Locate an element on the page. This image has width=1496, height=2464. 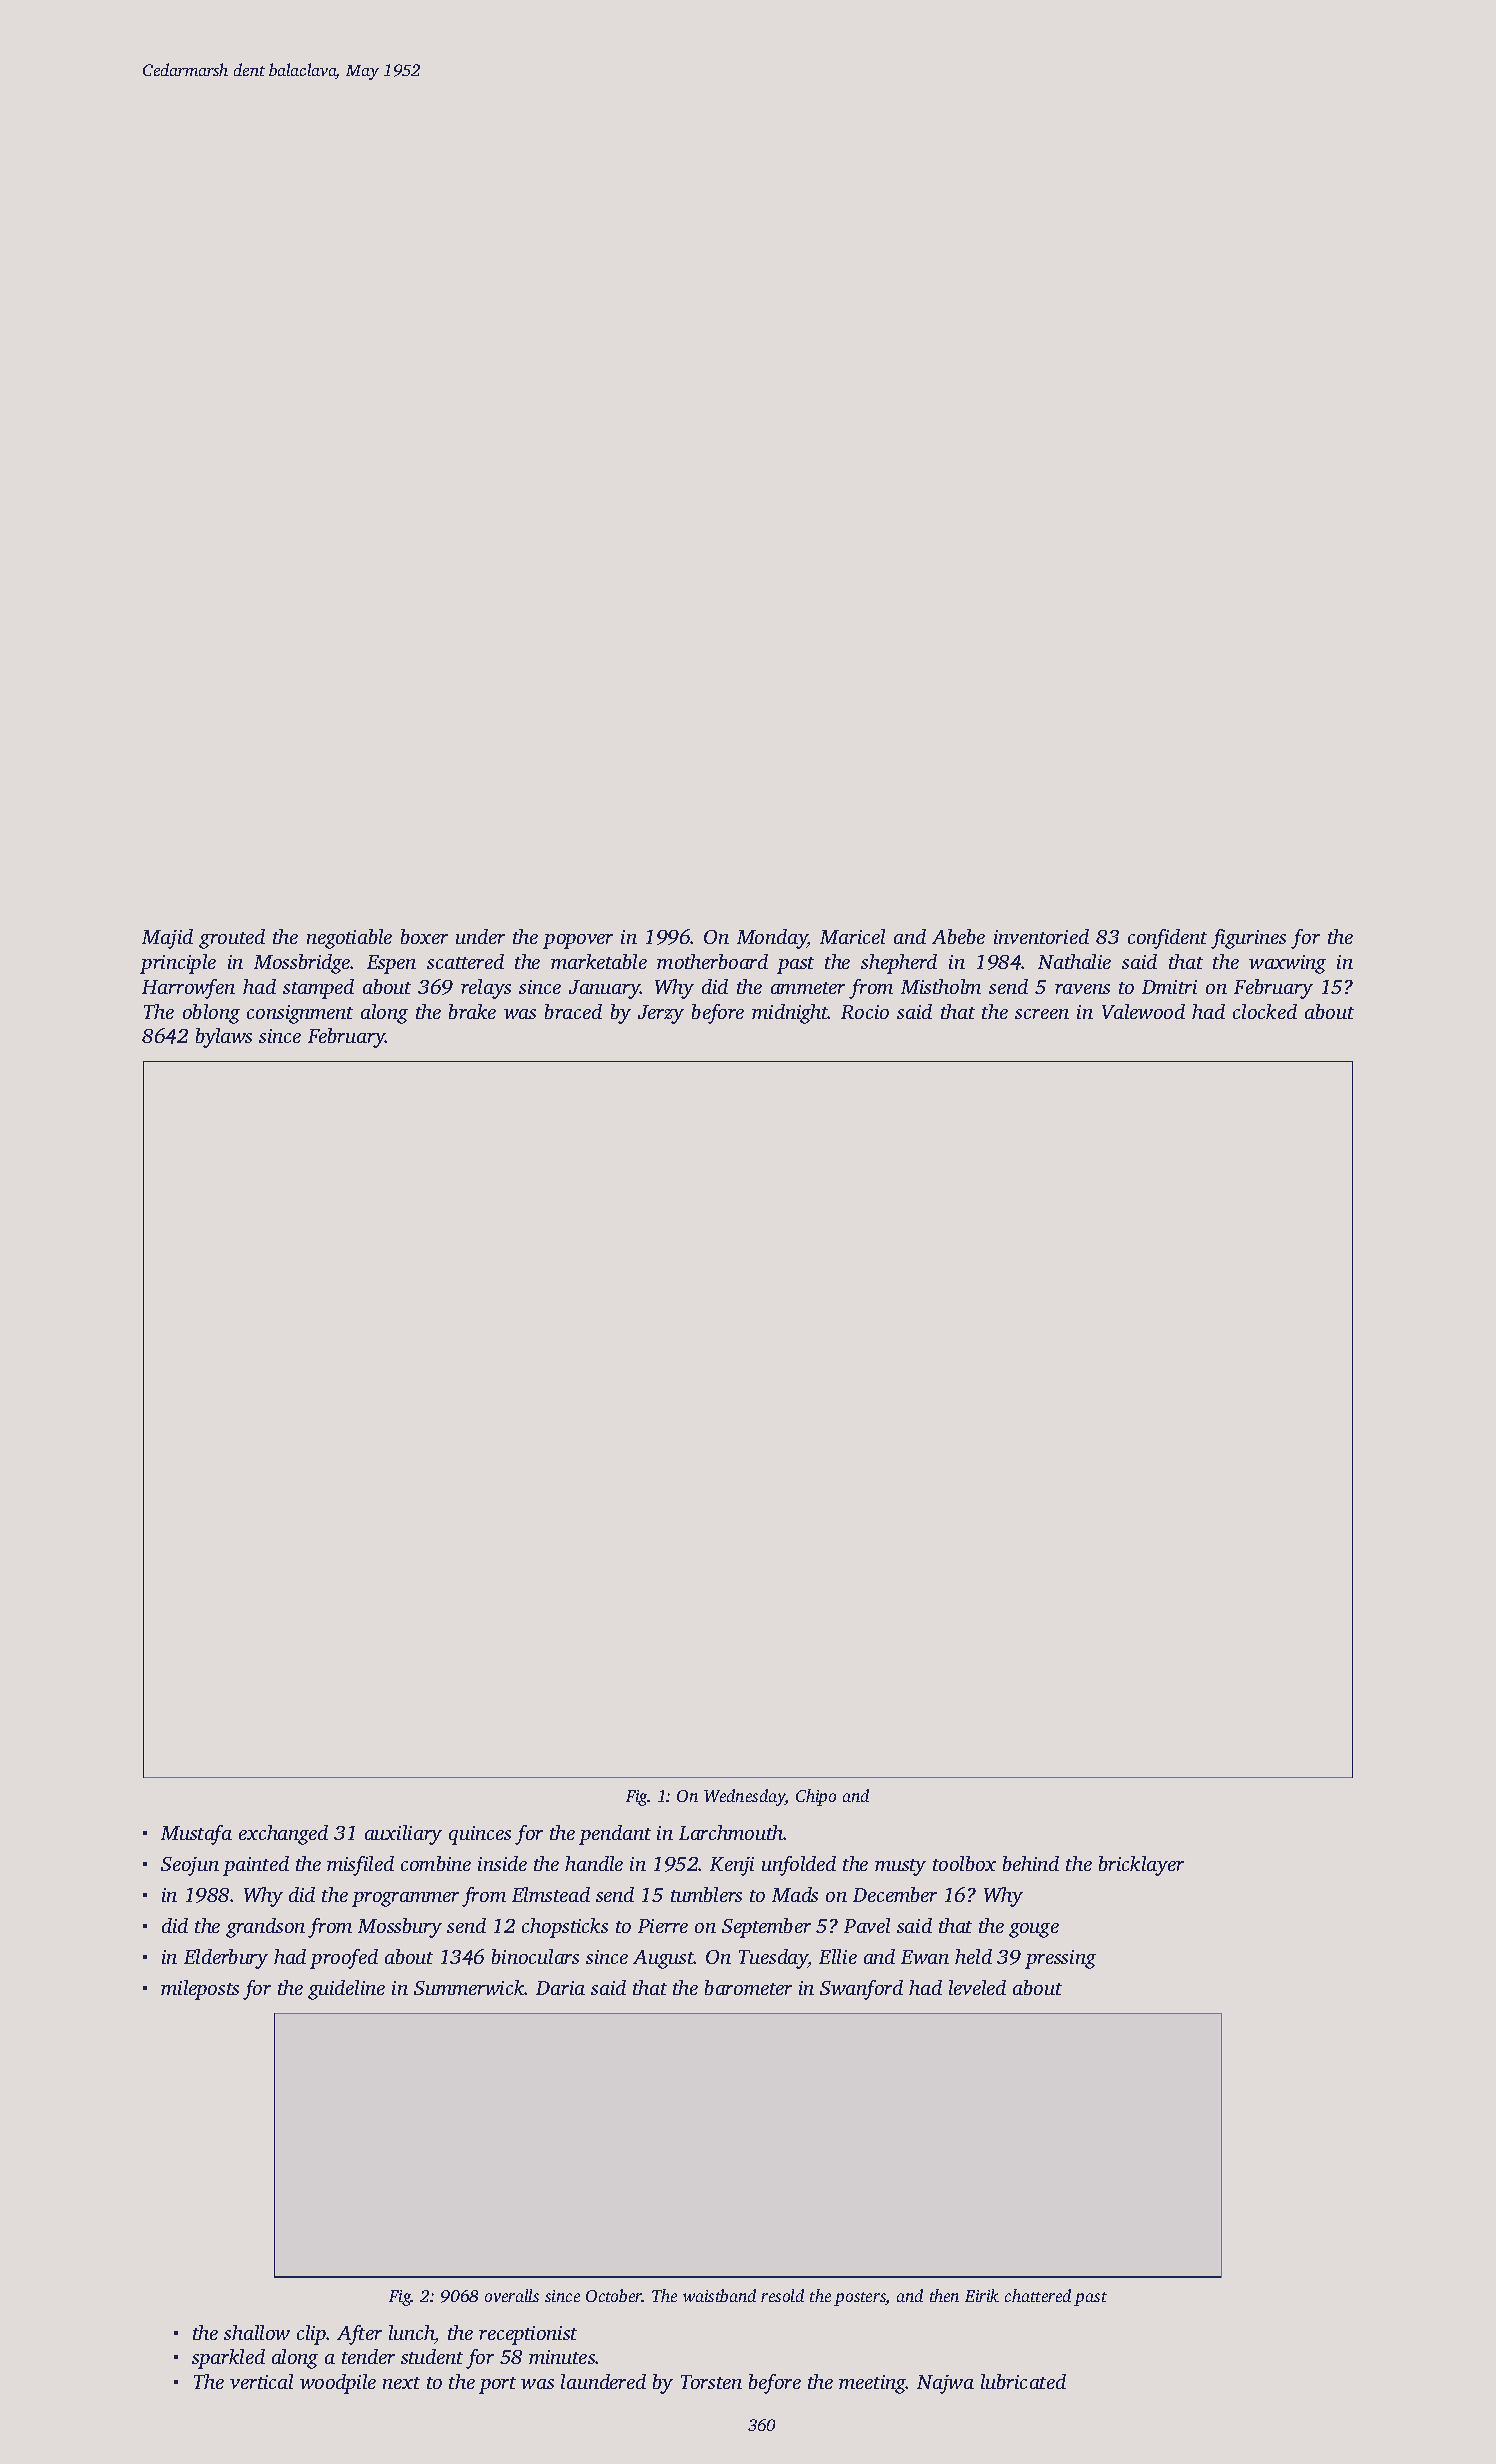
Daria is located at coordinates (560, 1988).
